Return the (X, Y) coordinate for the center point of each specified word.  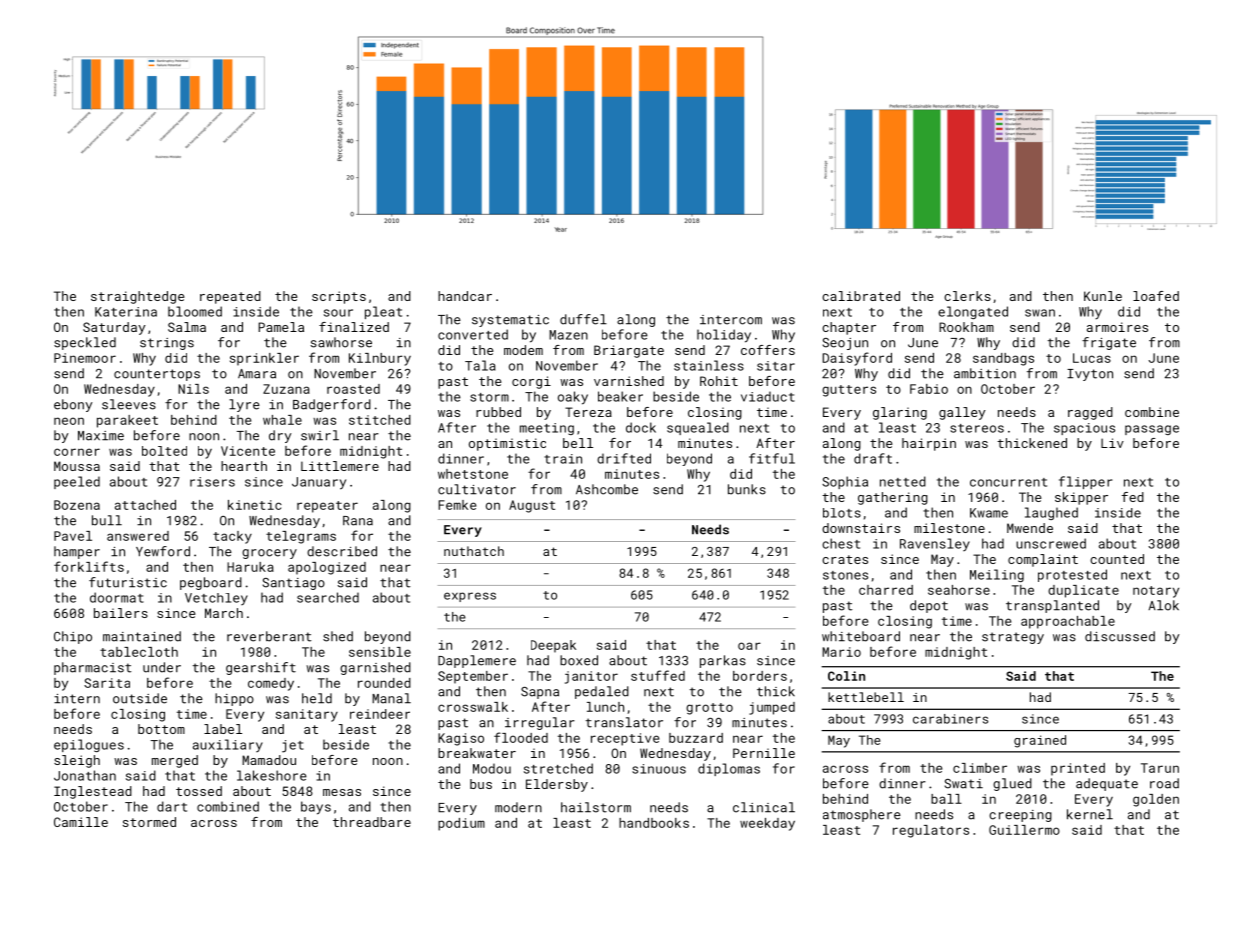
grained (1040, 741)
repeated (230, 297)
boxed (579, 660)
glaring (900, 413)
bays (316, 808)
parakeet (127, 421)
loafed (1156, 296)
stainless (709, 365)
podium (461, 824)
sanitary (307, 715)
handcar (465, 296)
